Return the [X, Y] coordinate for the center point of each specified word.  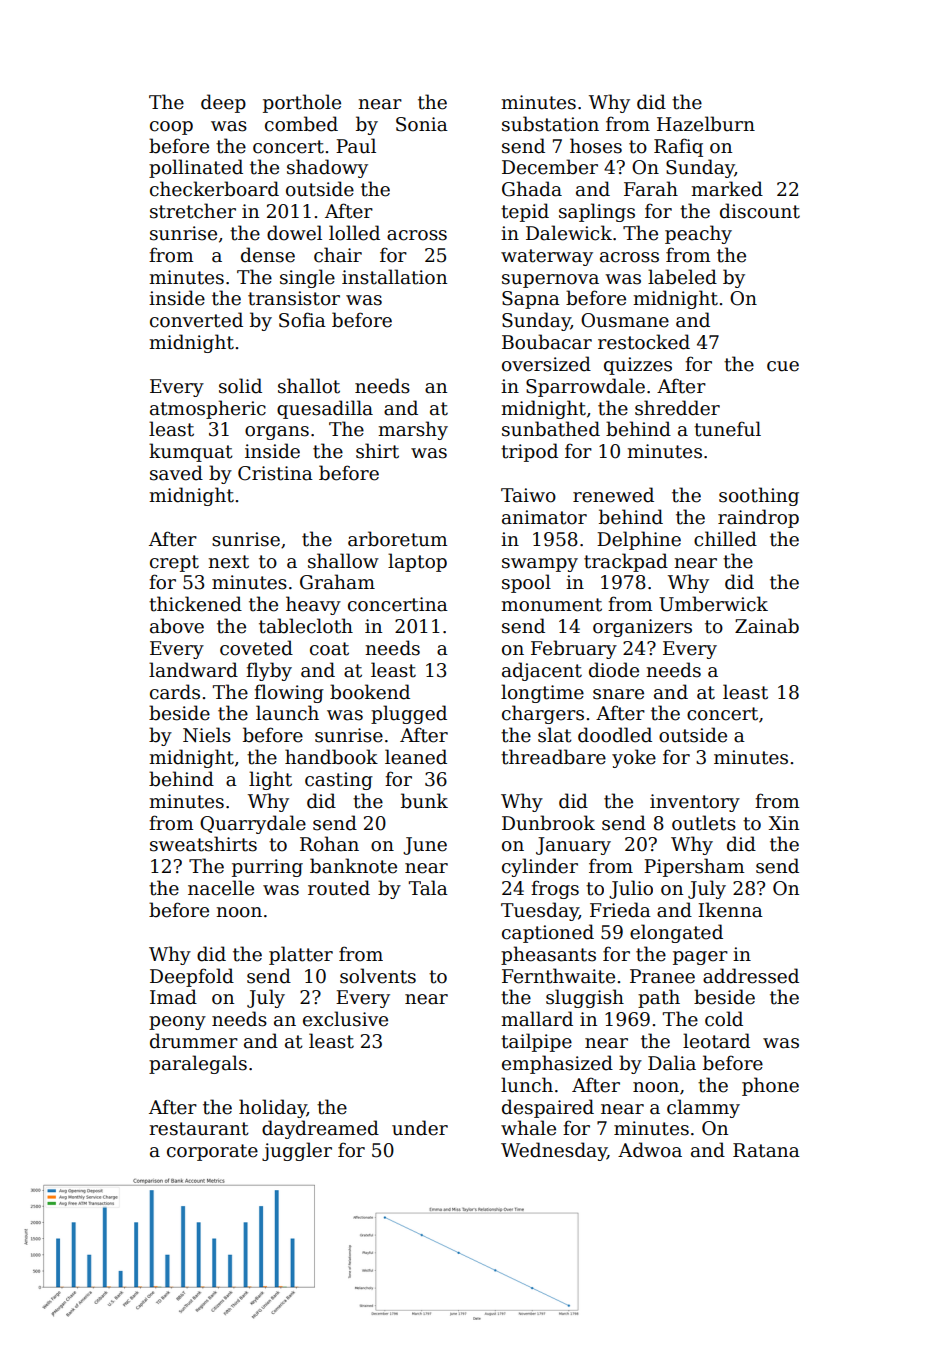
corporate [212, 1152]
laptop [417, 562]
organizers [642, 628]
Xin [783, 823]
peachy [698, 234]
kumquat [191, 452]
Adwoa [650, 1150]
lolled [354, 233]
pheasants [548, 955]
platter [301, 955]
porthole [302, 103]
